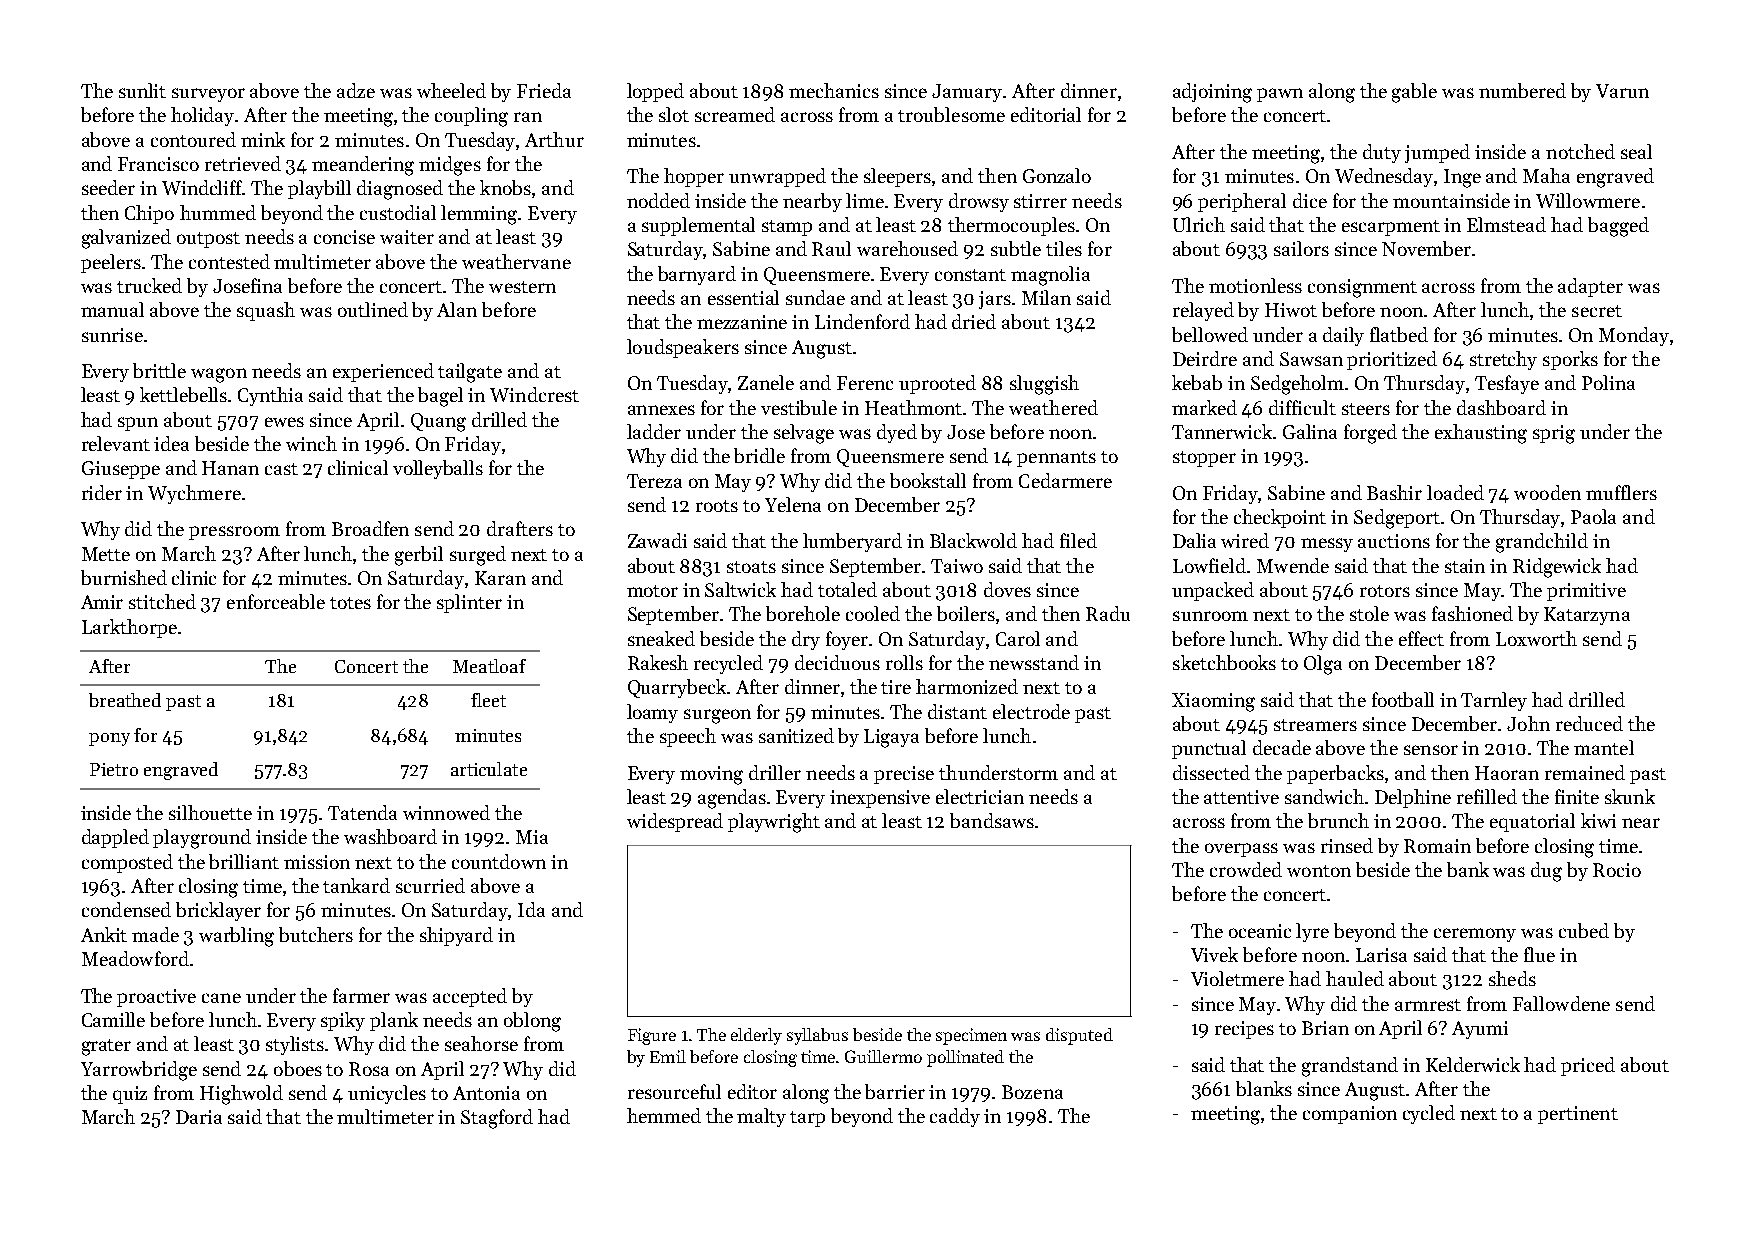  What do you see at coordinates (1212, 93) in the document?
I see `adjoining` at bounding box center [1212, 93].
